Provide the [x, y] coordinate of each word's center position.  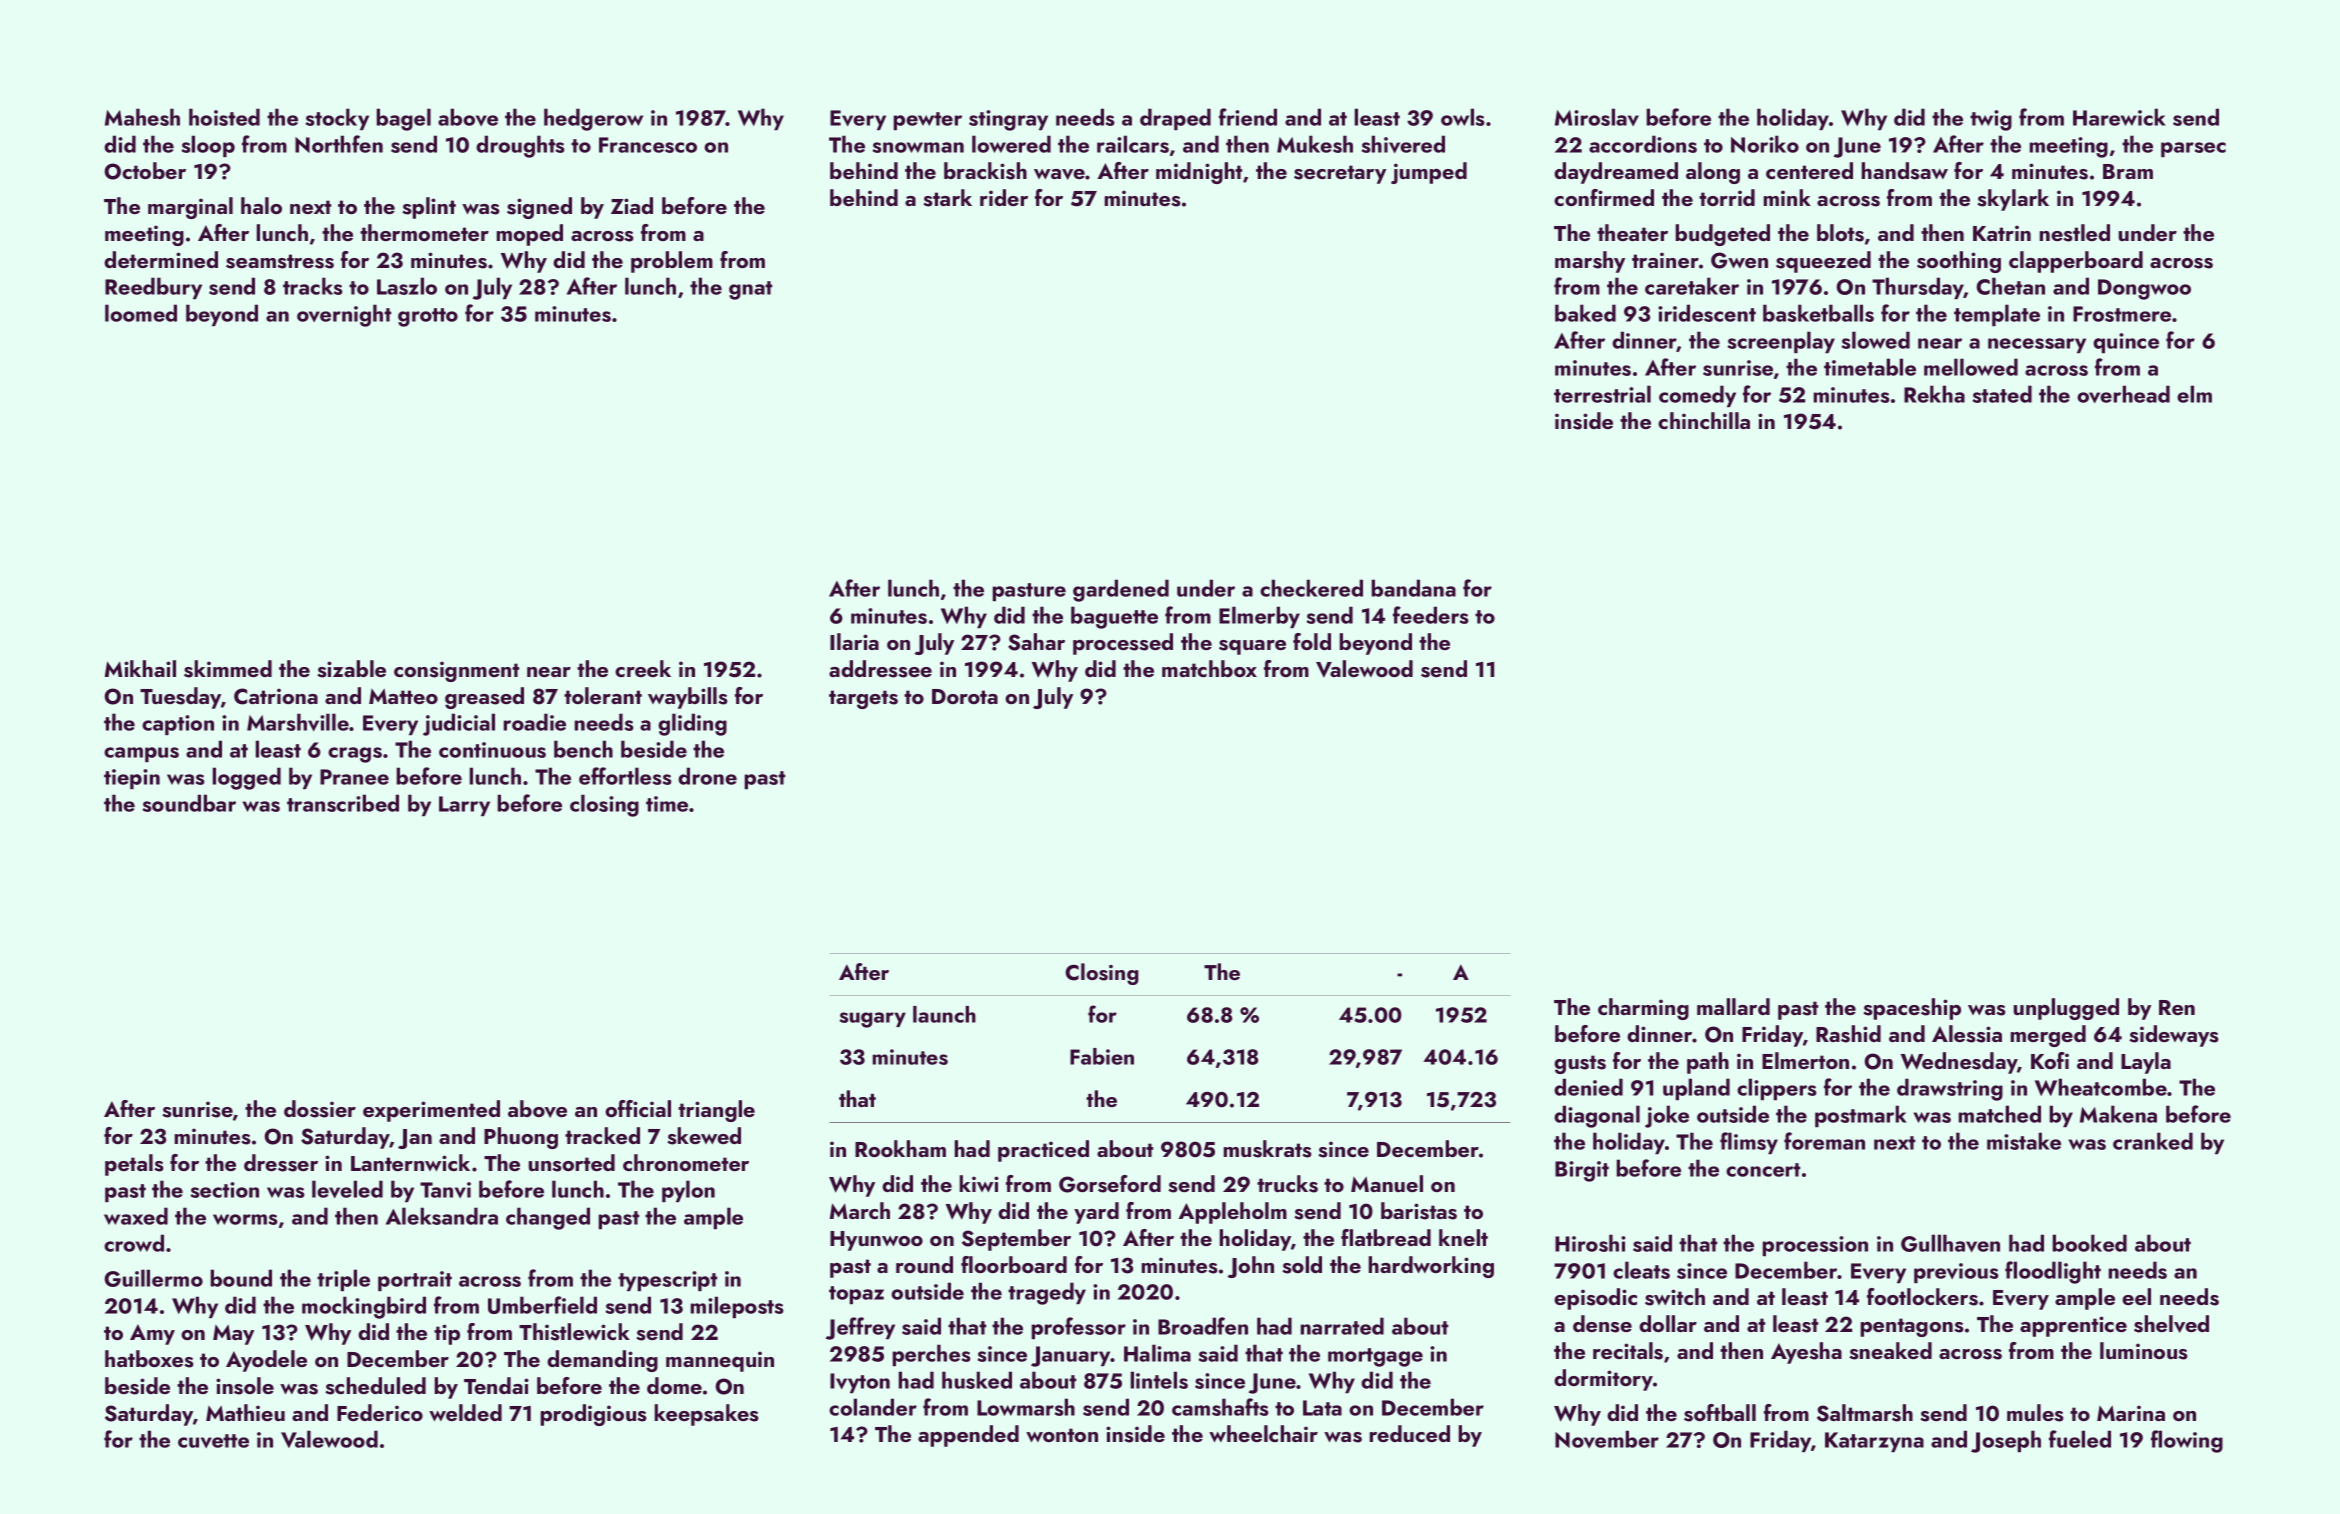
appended [968, 1436]
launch [944, 1014]
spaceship [1912, 1009]
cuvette [213, 1441]
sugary [873, 1020]
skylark [2013, 200]
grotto [428, 317]
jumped [1429, 173]
